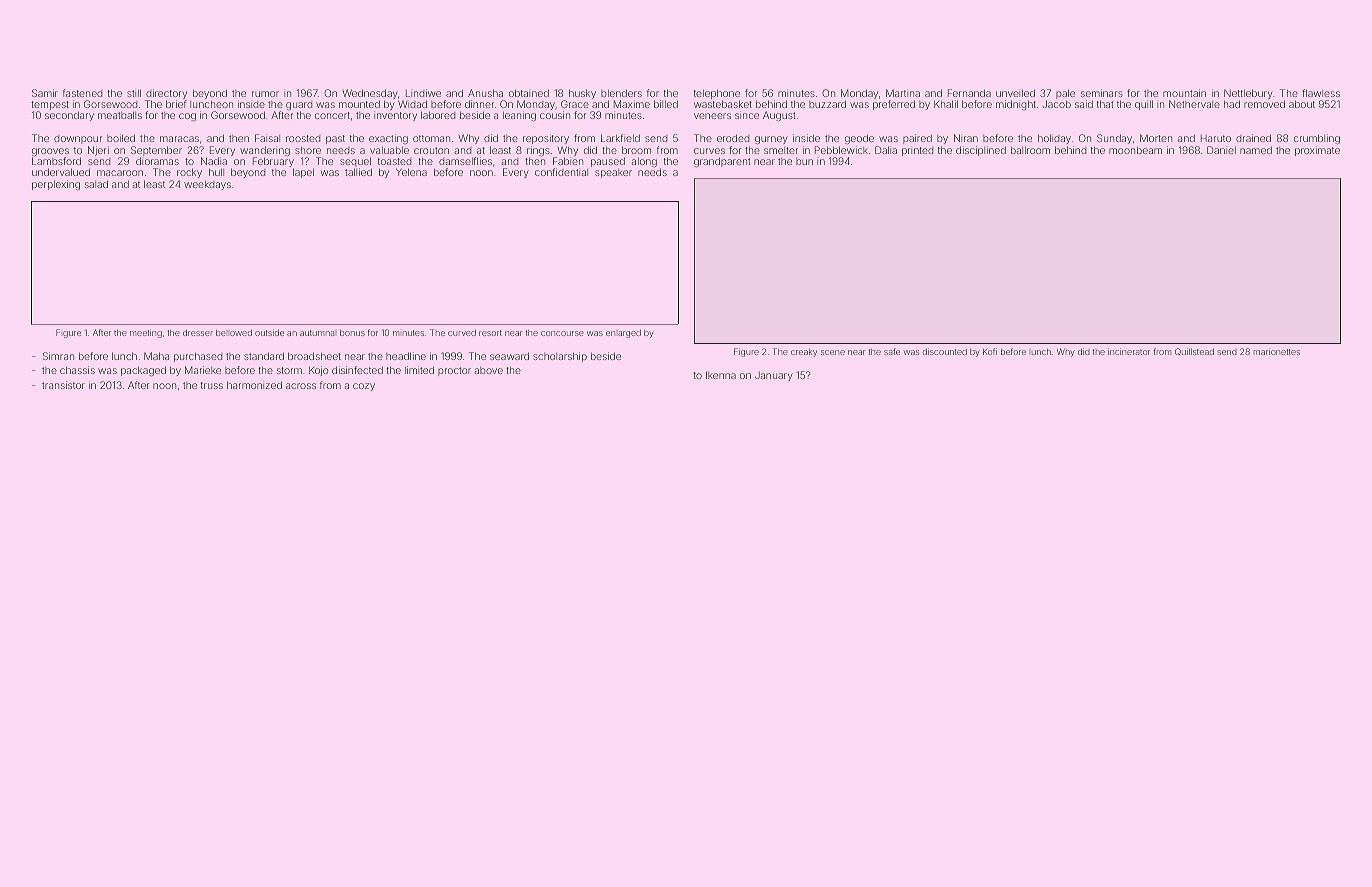  I want to click on smelter, so click(781, 150).
